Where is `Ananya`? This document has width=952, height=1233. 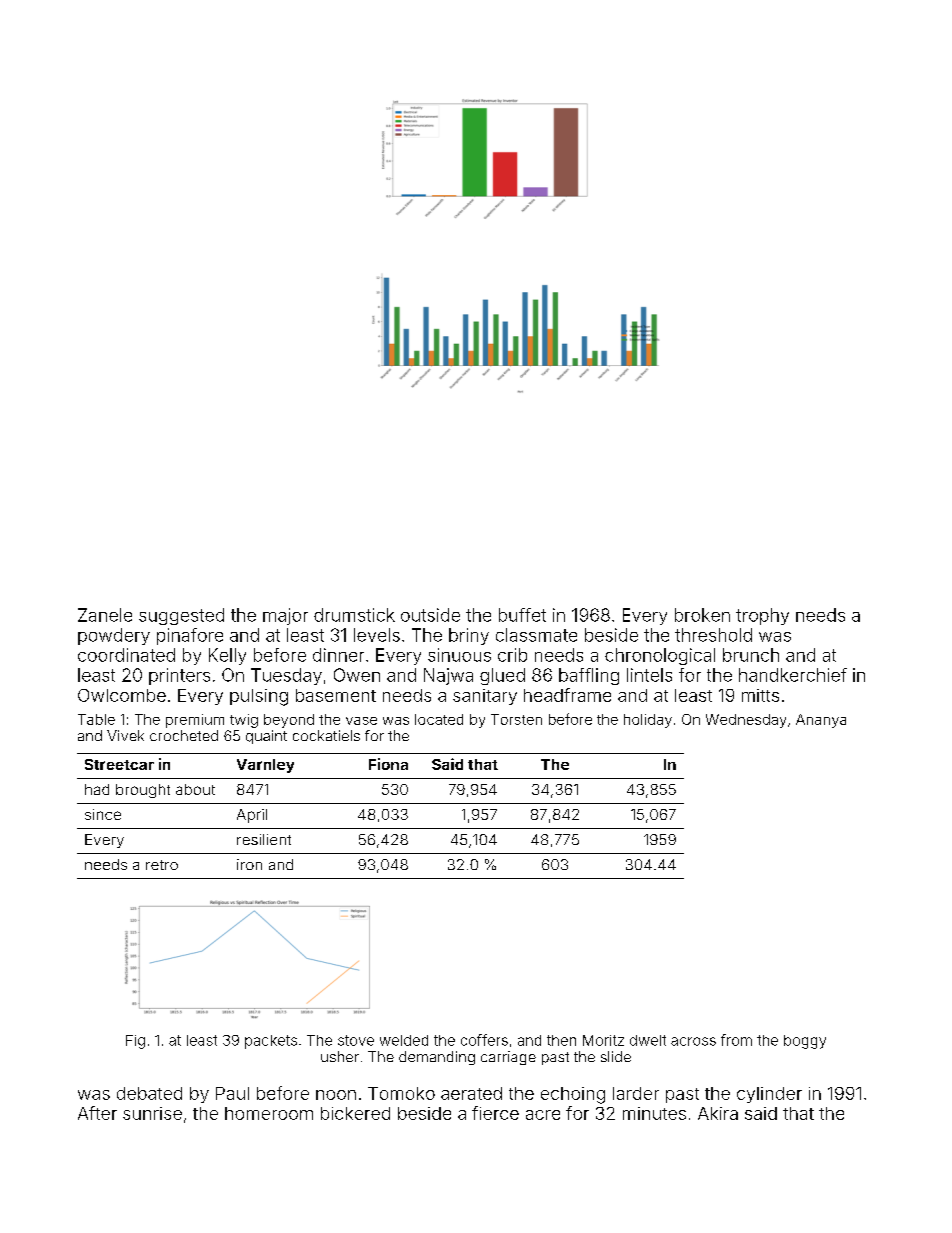
Ananya is located at coordinates (821, 721).
